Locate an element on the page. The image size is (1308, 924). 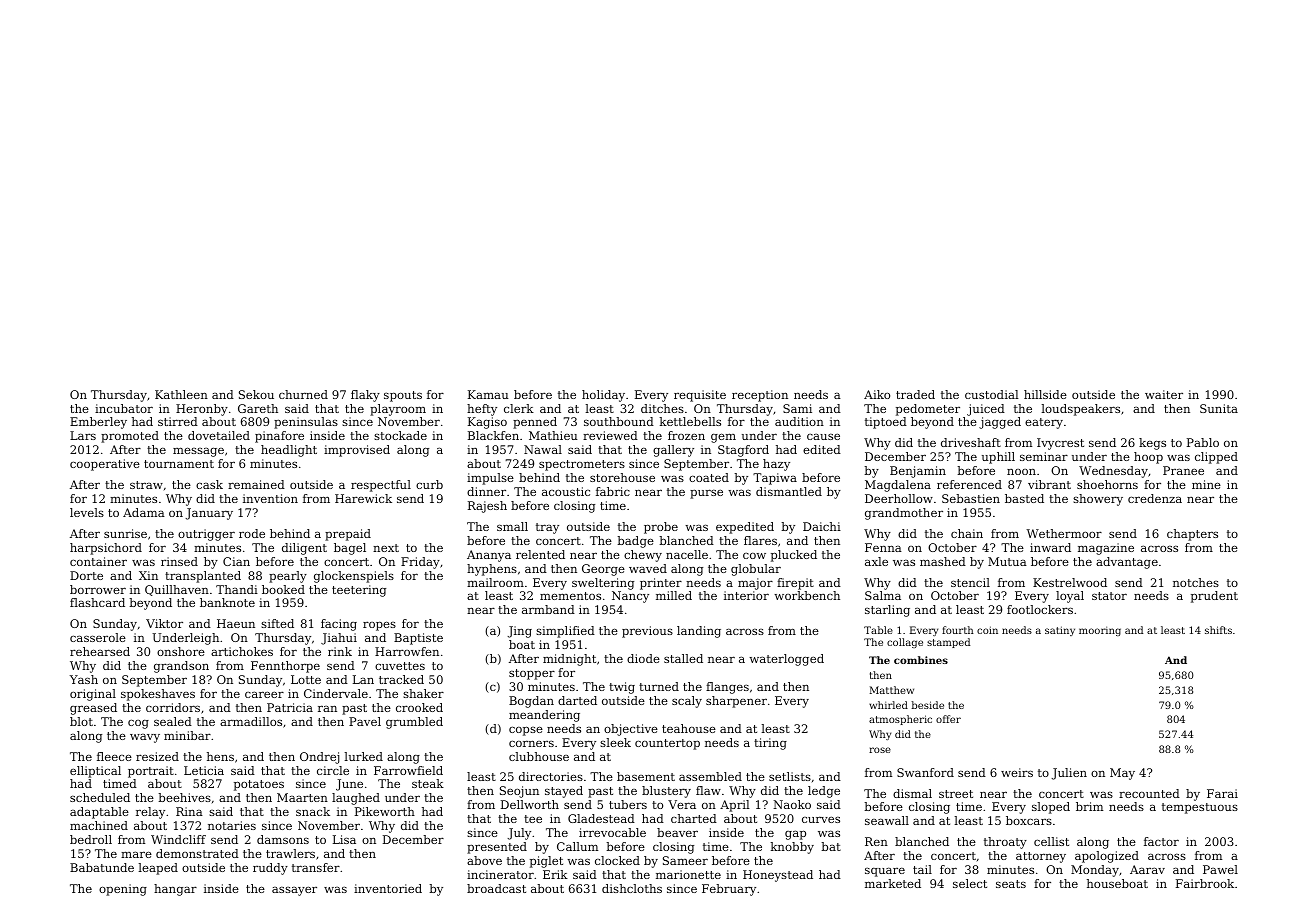
turned is located at coordinates (659, 686).
